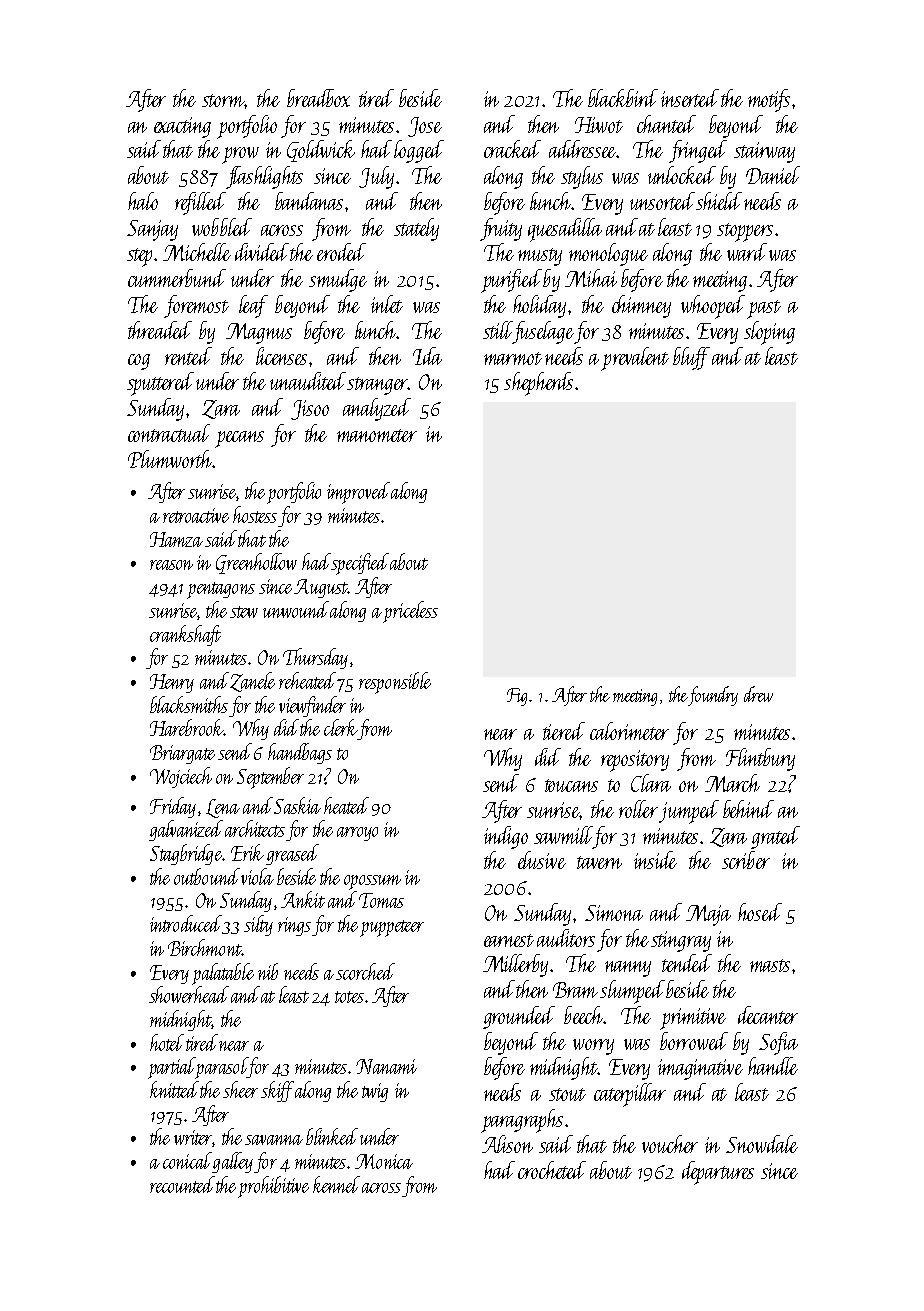  Describe the element at coordinates (746, 860) in the page. I see `scriber` at that location.
